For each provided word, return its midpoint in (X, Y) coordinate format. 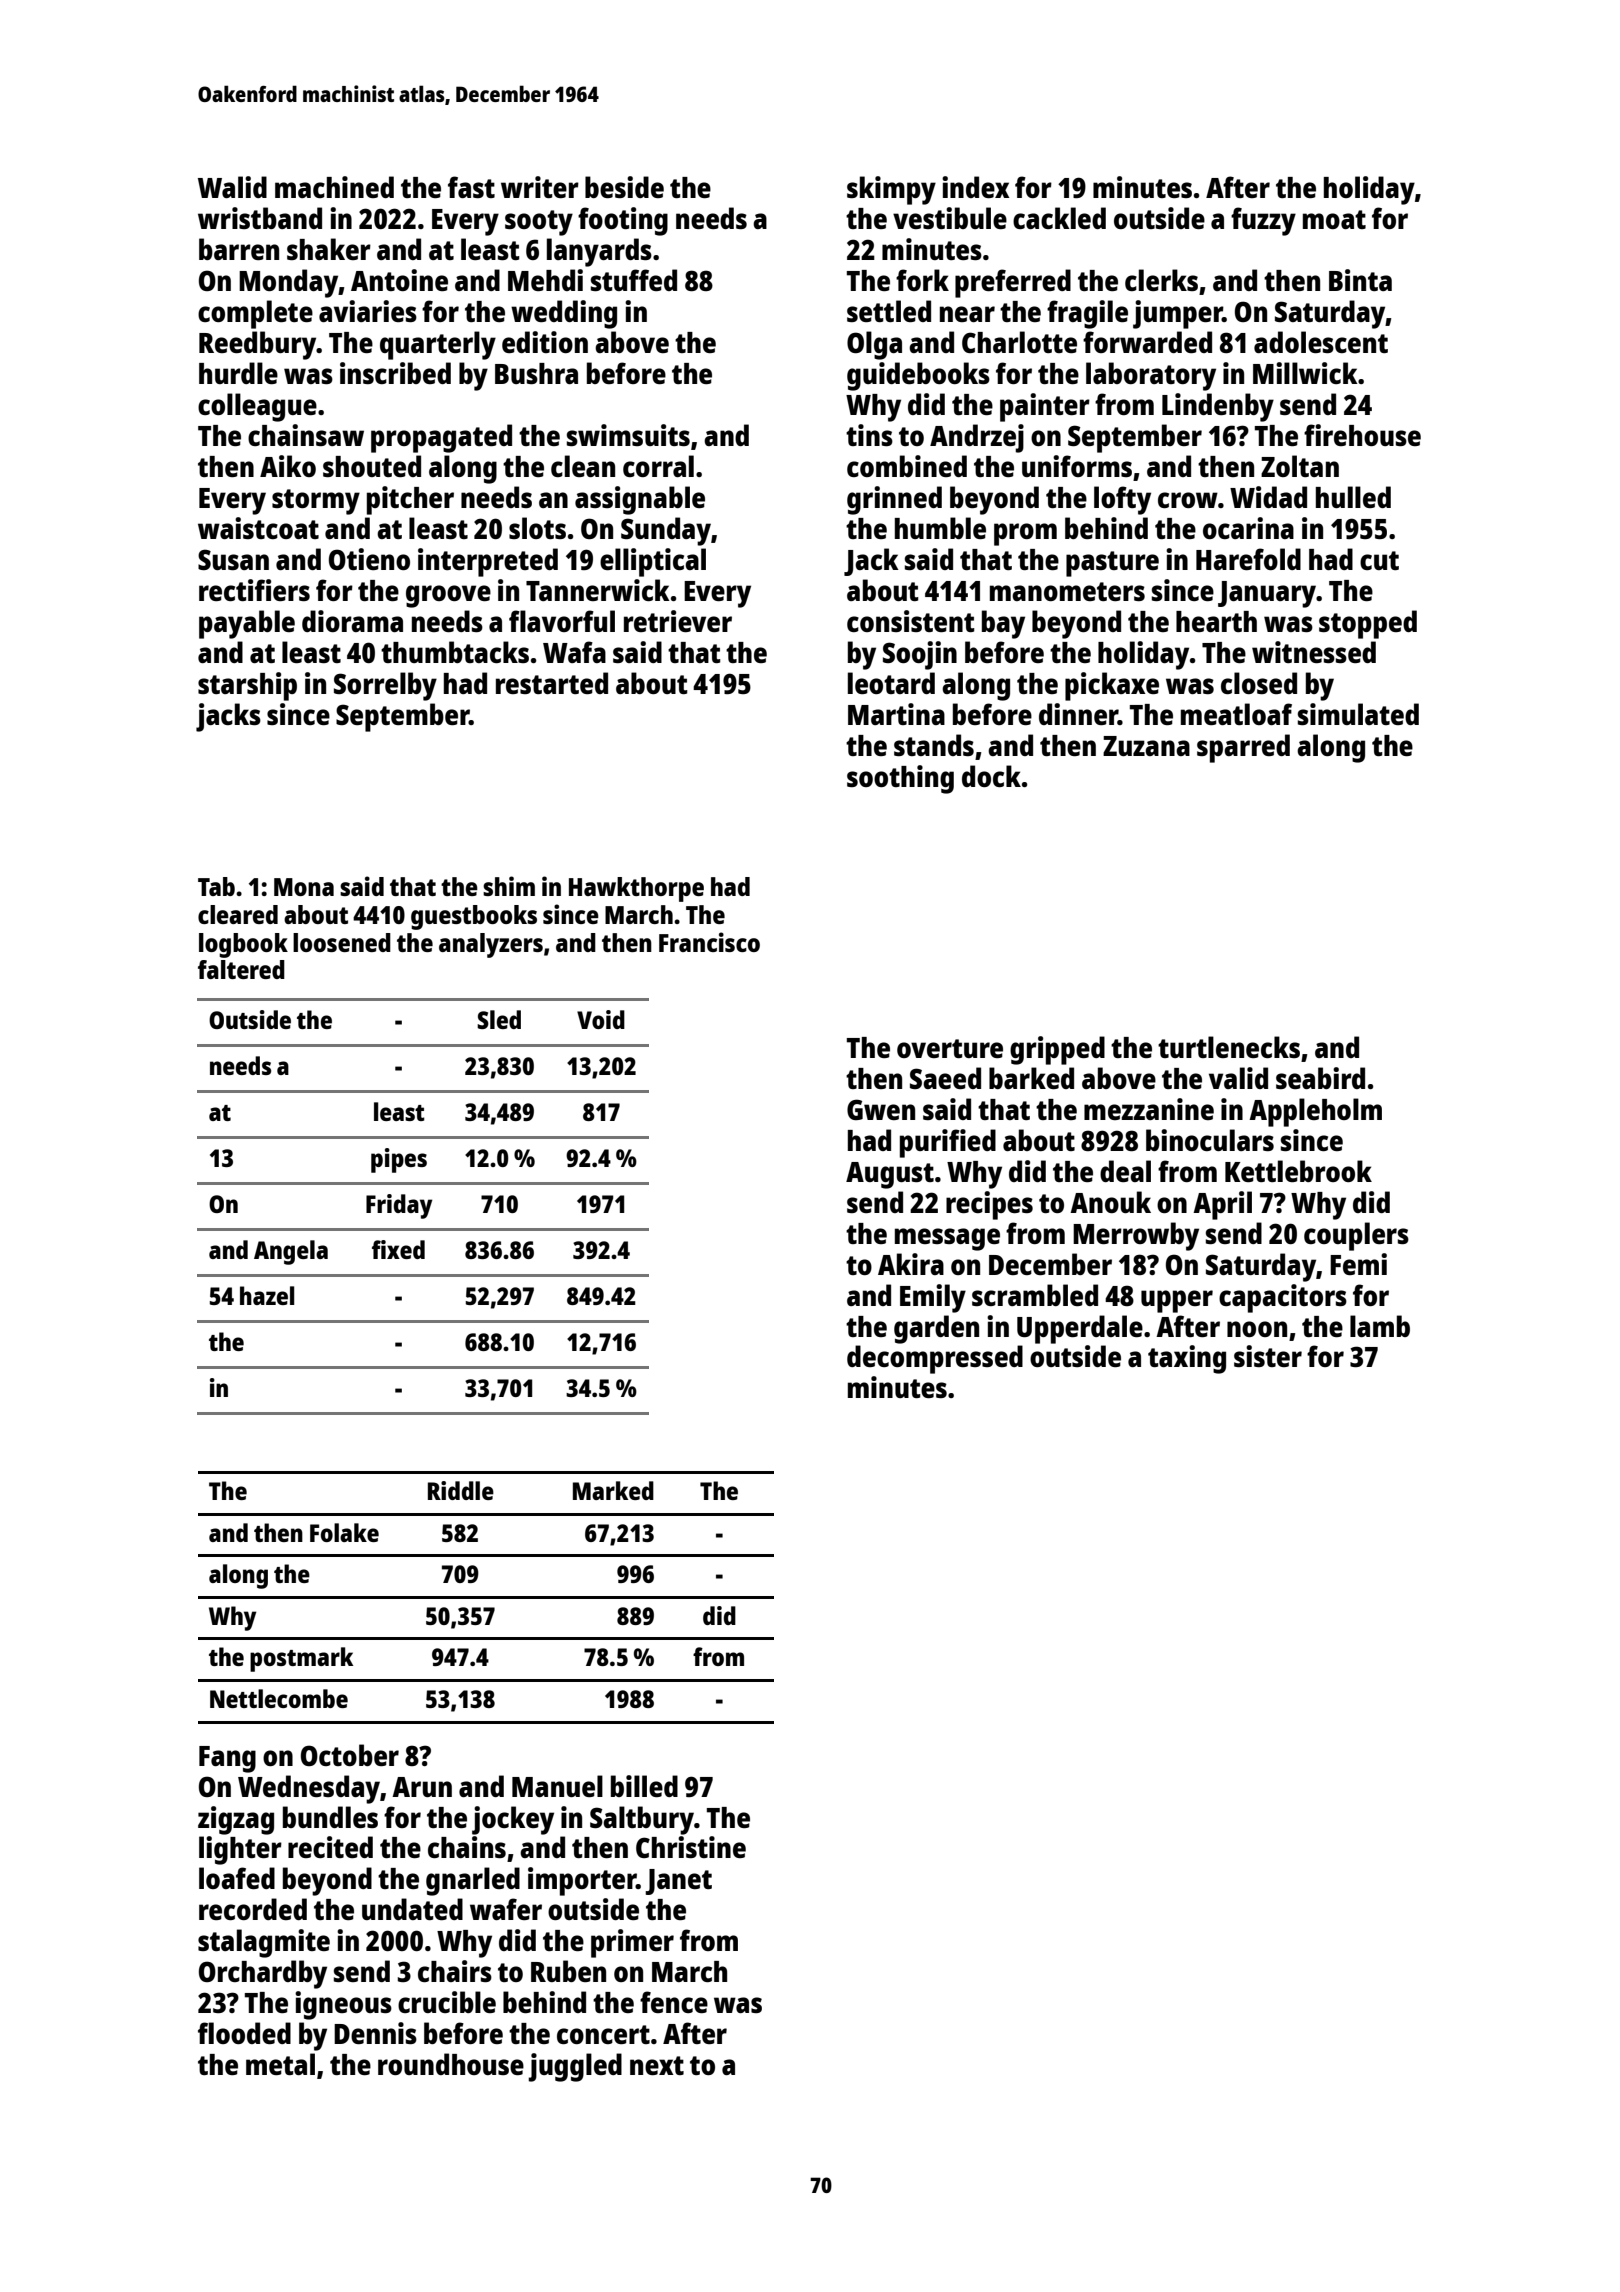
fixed (398, 1249)
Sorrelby (385, 686)
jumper (1178, 314)
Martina (896, 714)
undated (412, 1909)
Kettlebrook (1298, 1171)
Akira (911, 1264)
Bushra (536, 373)
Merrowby (1136, 1236)
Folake (344, 1532)
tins (869, 435)
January (1267, 594)
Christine (691, 1847)
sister (1268, 1356)
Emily (933, 1298)
